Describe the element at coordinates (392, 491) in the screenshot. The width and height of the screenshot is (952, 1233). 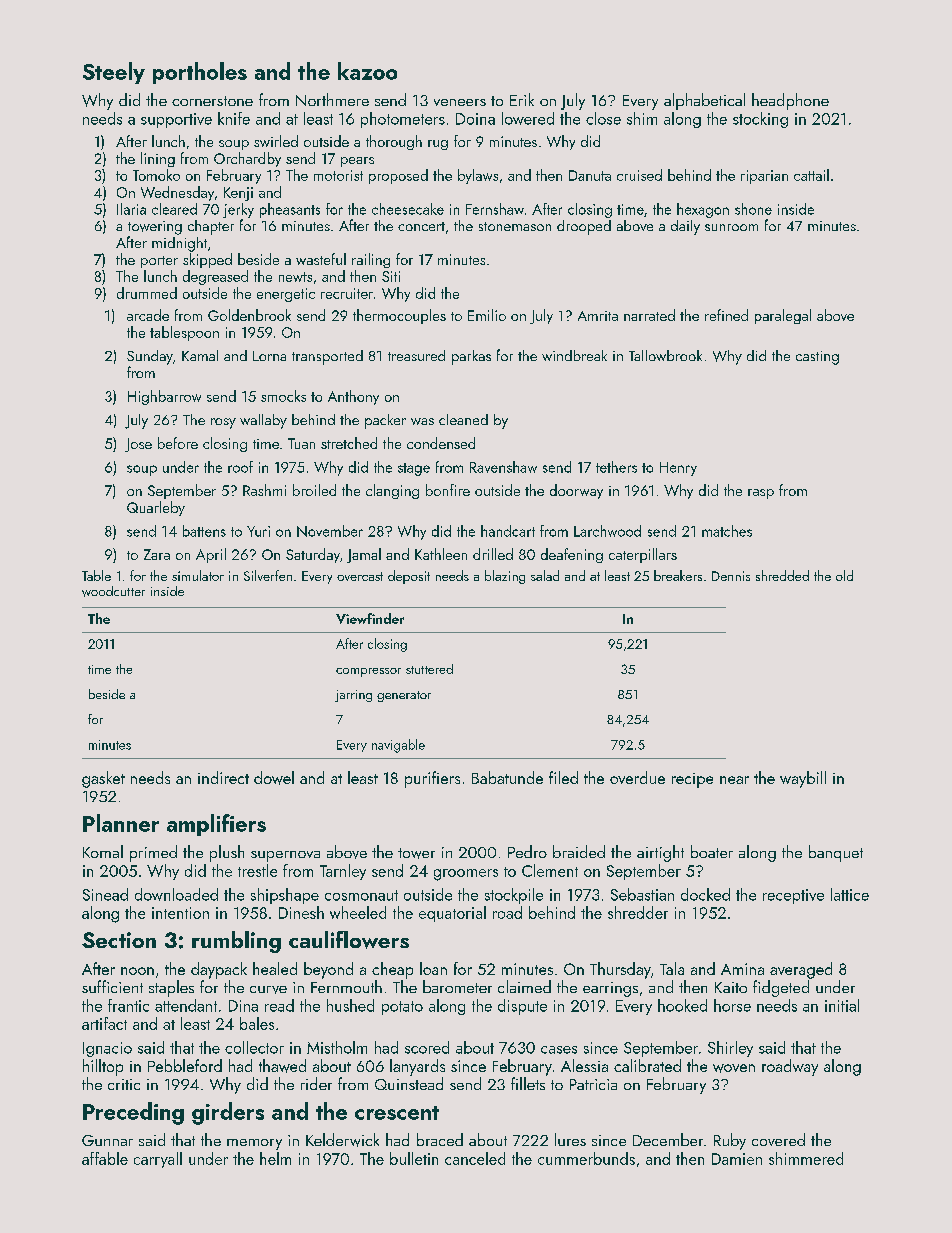
I see `clanging` at that location.
